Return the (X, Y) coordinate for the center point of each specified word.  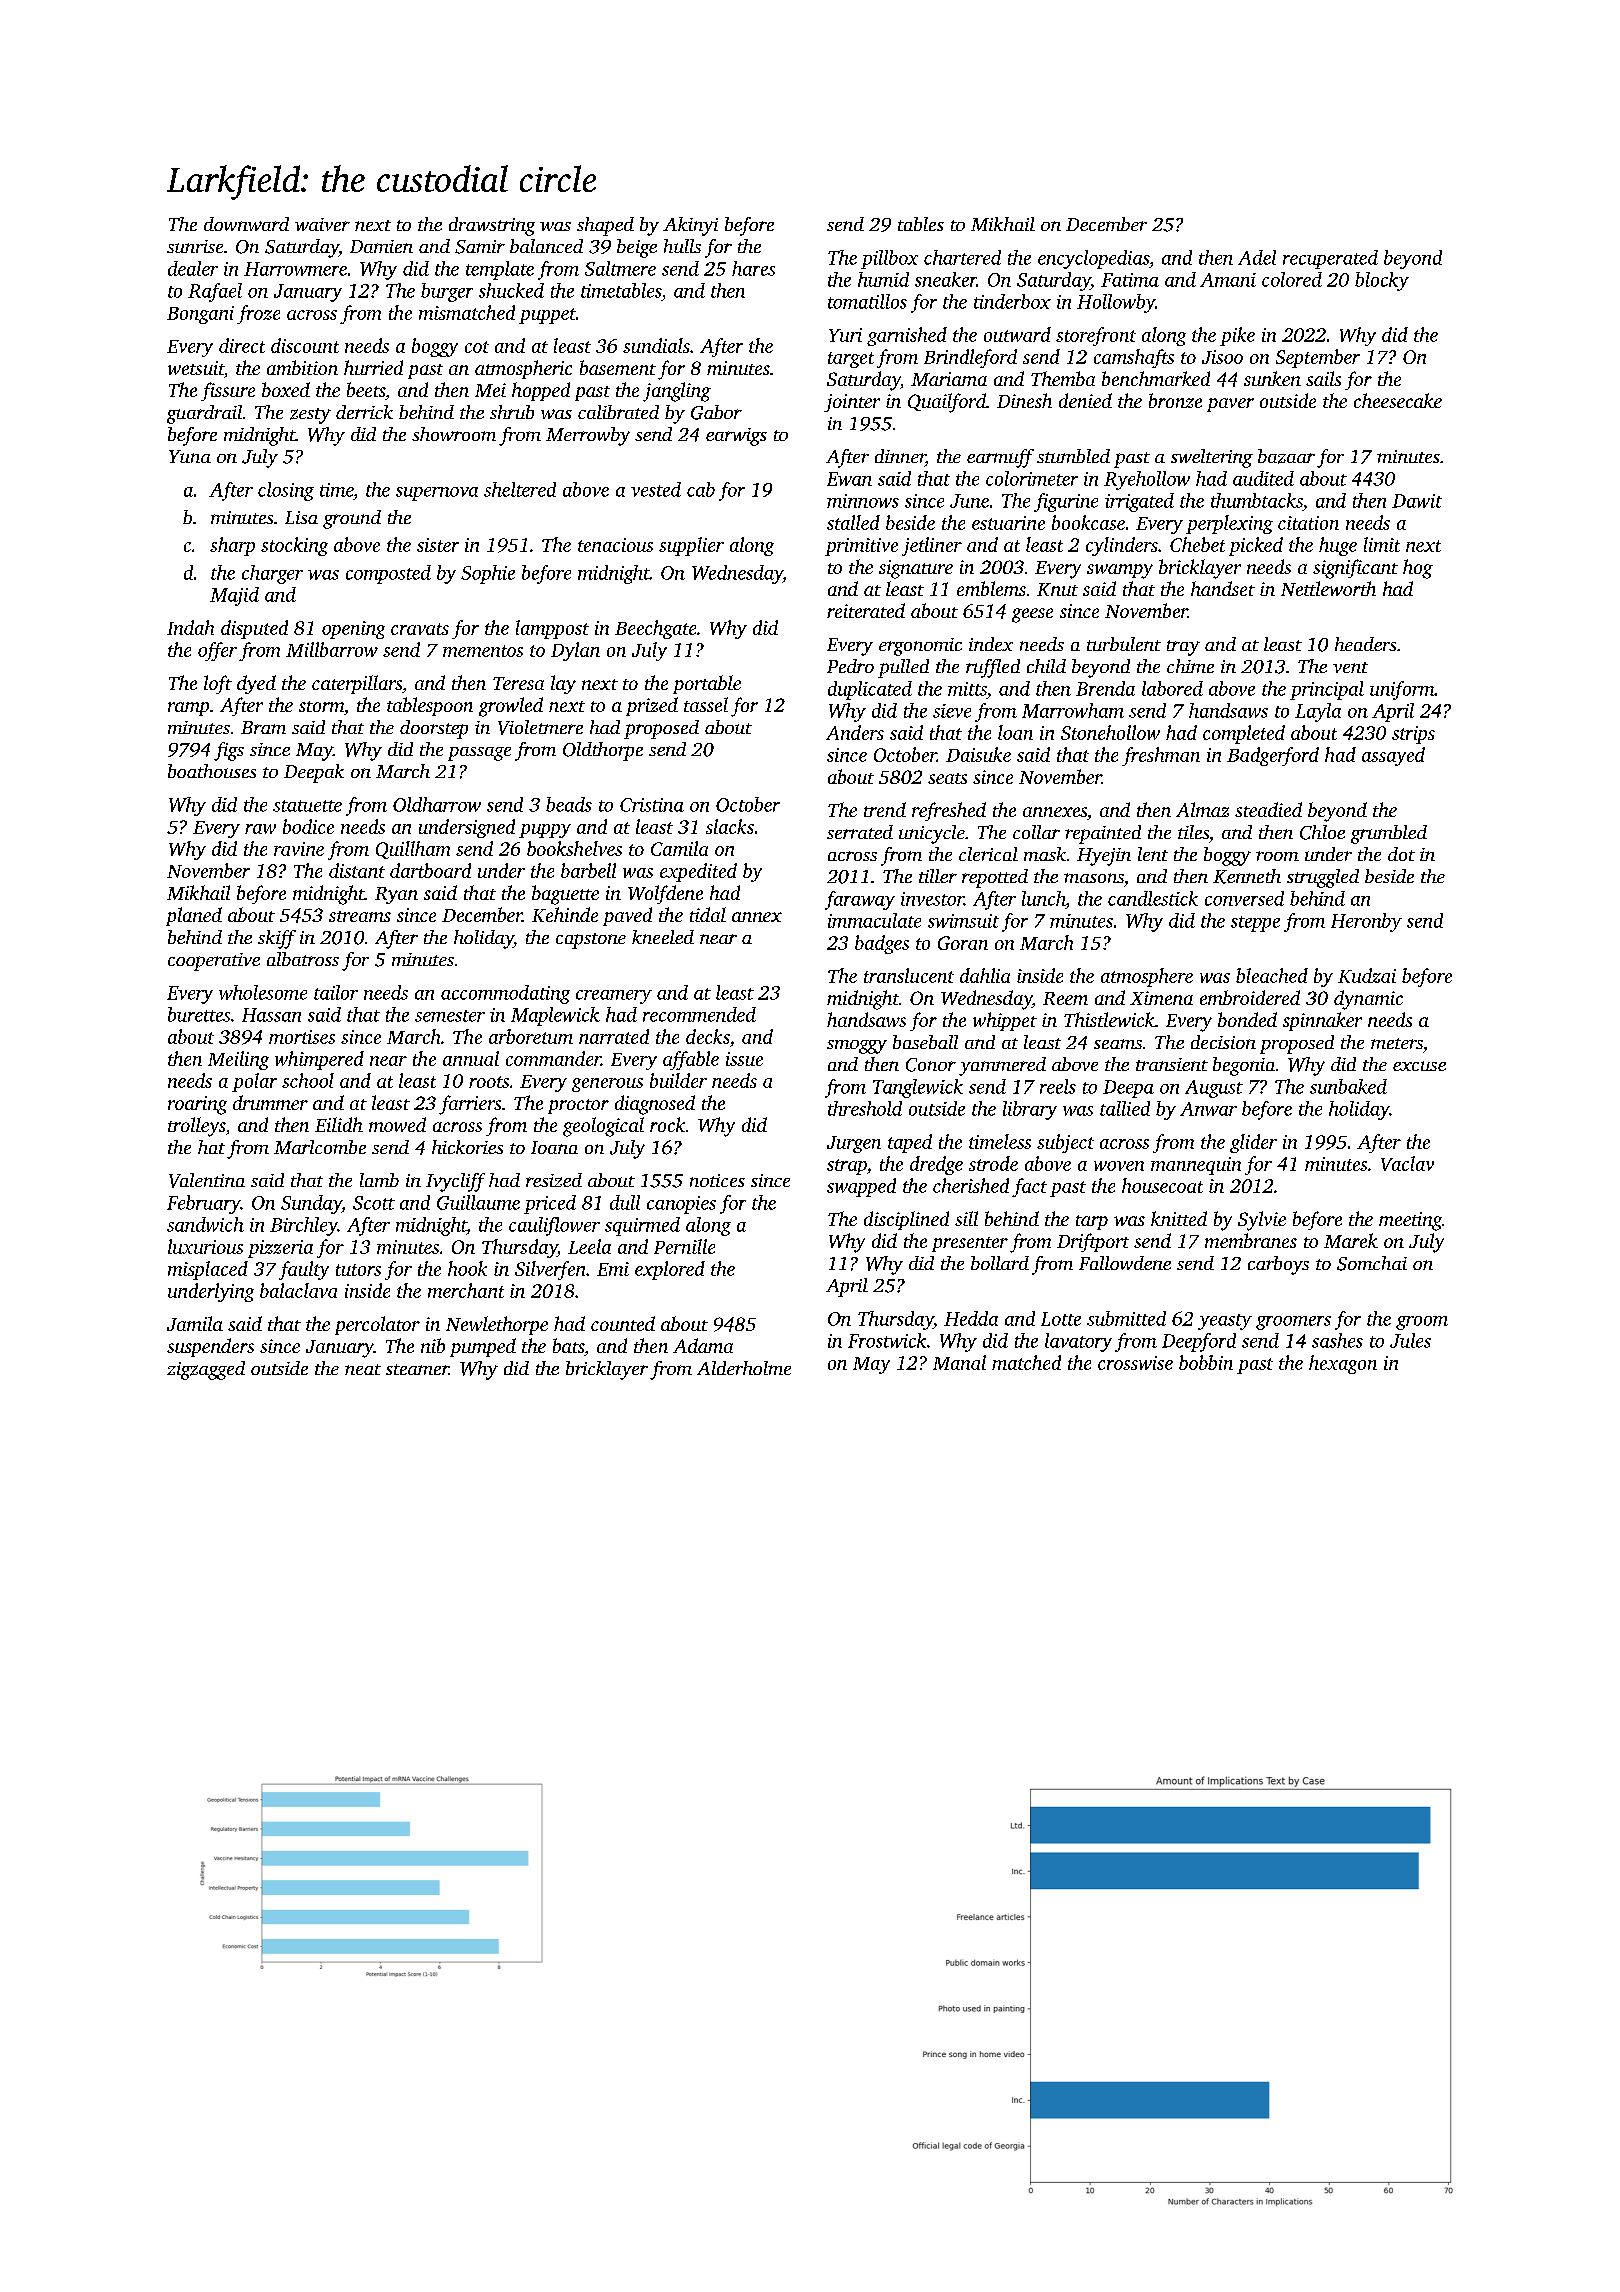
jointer (852, 403)
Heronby (1366, 922)
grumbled (1389, 834)
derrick (364, 412)
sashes (1337, 1340)
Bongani (200, 315)
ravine (299, 849)
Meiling (238, 1060)
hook (467, 1268)
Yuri (845, 335)
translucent (909, 975)
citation (1308, 523)
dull (625, 1202)
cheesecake (1398, 400)
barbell (588, 870)
